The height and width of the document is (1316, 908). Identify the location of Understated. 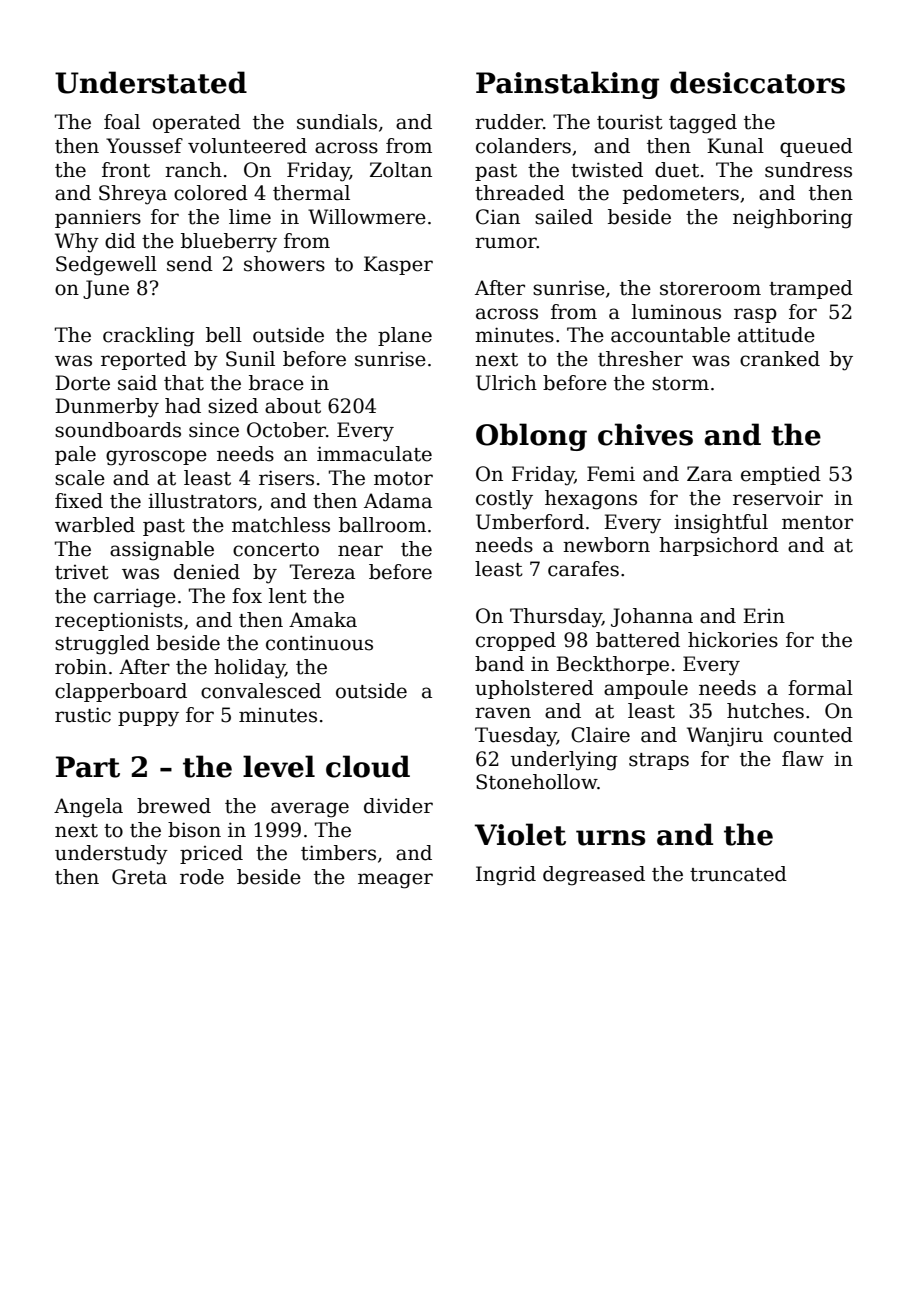
(151, 82).
